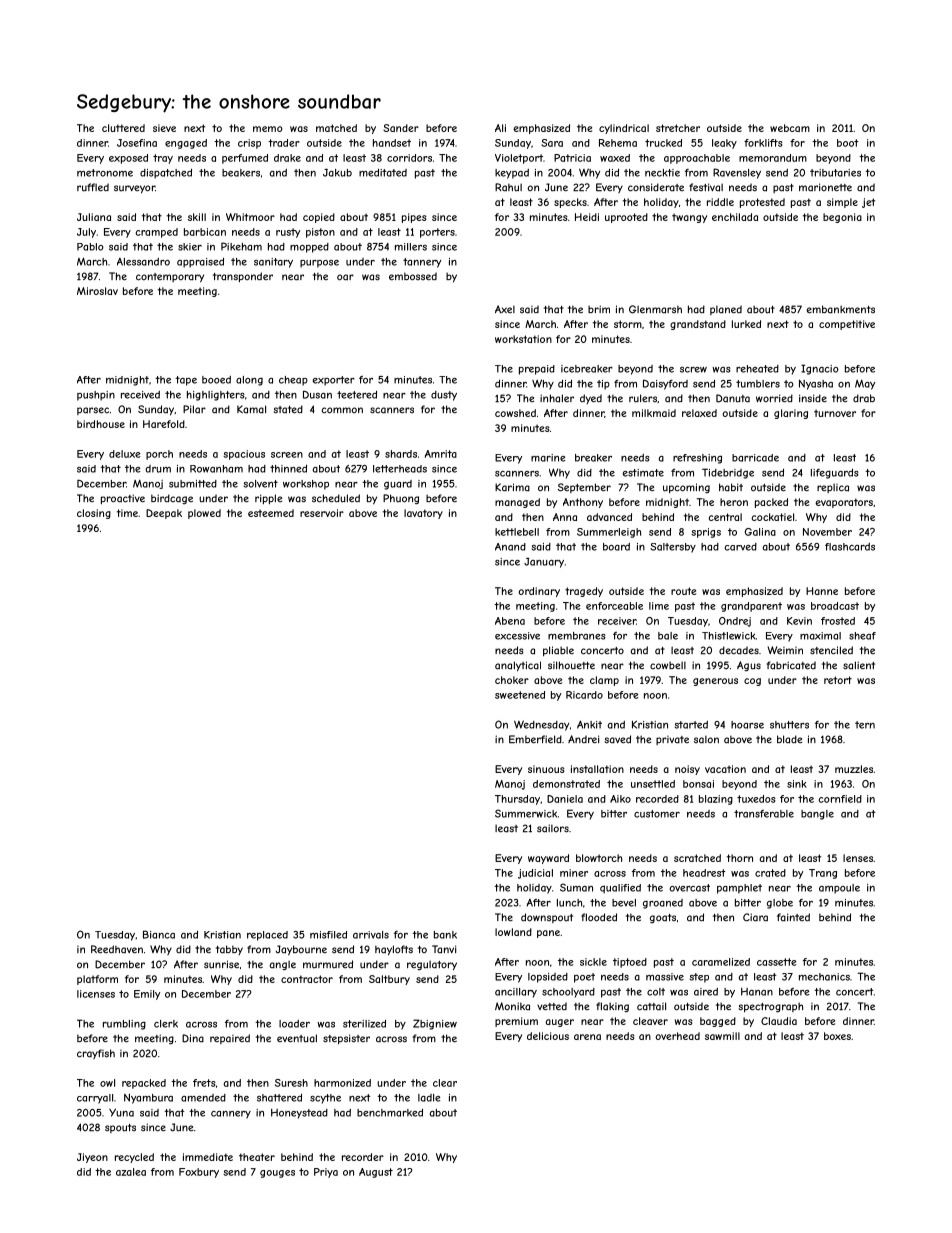 The height and width of the document is (1233, 952). I want to click on prepaid, so click(537, 370).
